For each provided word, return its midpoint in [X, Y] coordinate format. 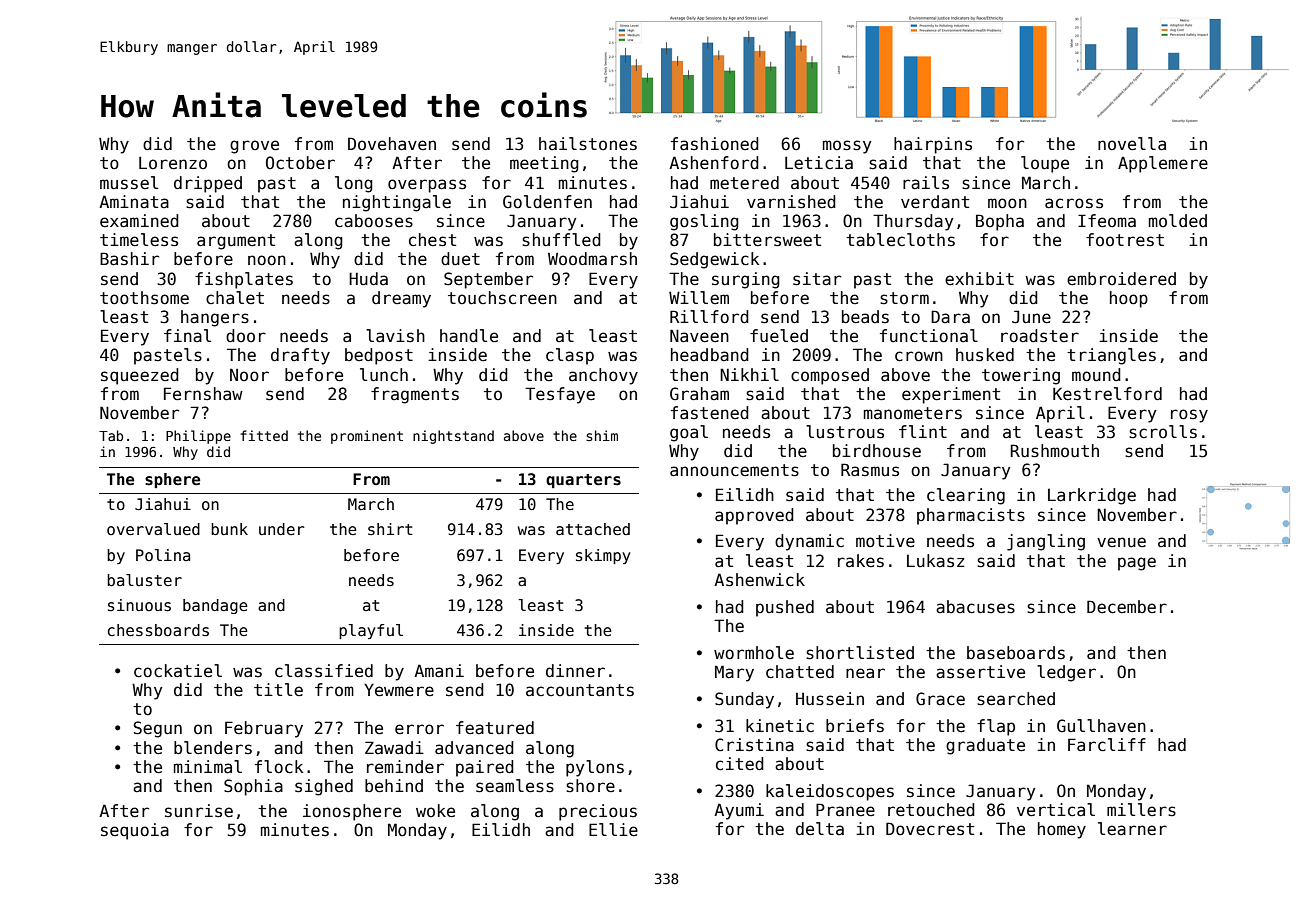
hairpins [933, 145]
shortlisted [860, 653]
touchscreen [502, 298]
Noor [249, 375]
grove [254, 147]
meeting [544, 164]
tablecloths [900, 240]
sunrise [199, 811]
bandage [215, 606]
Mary [734, 673]
